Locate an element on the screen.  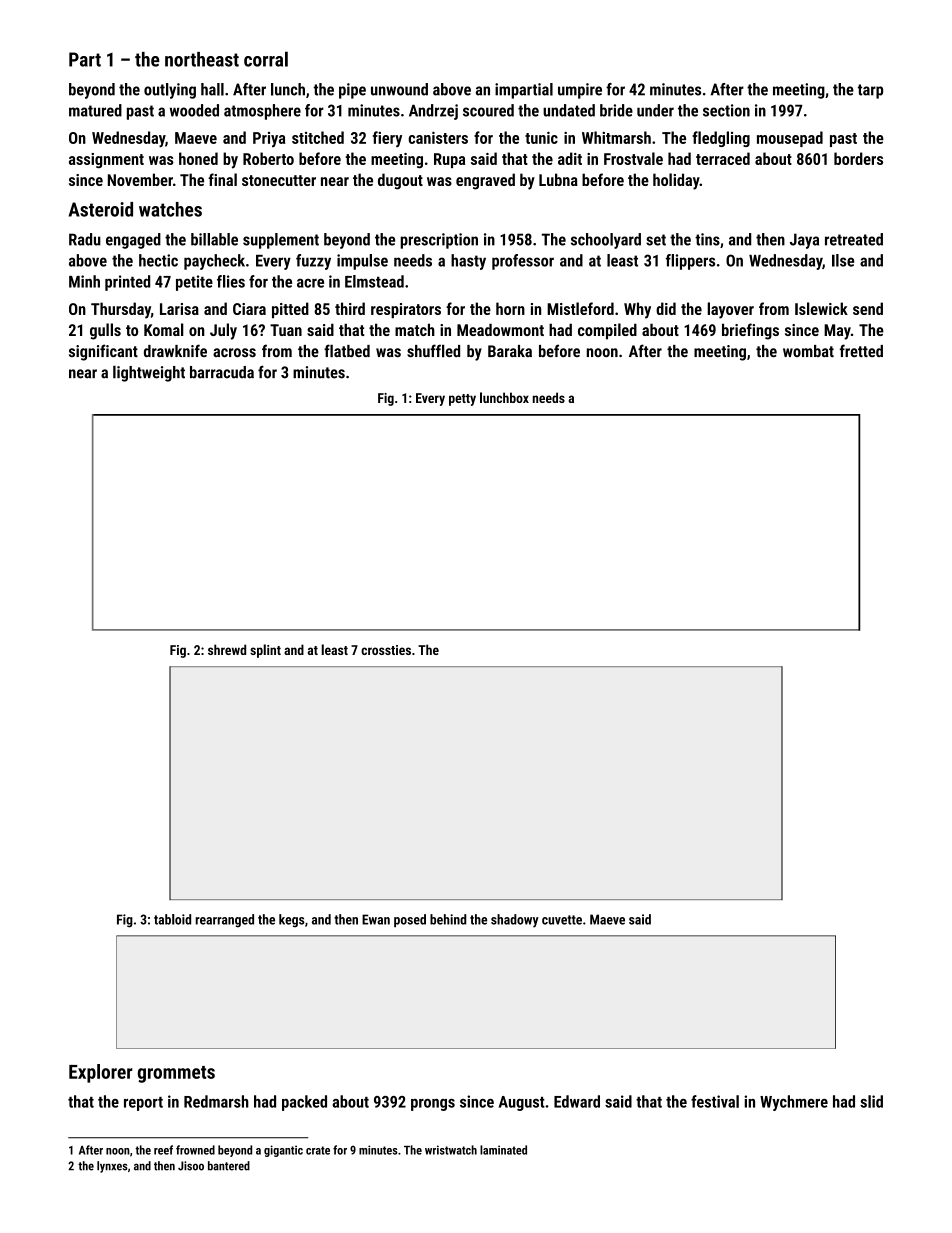
cuvette is located at coordinates (562, 920).
